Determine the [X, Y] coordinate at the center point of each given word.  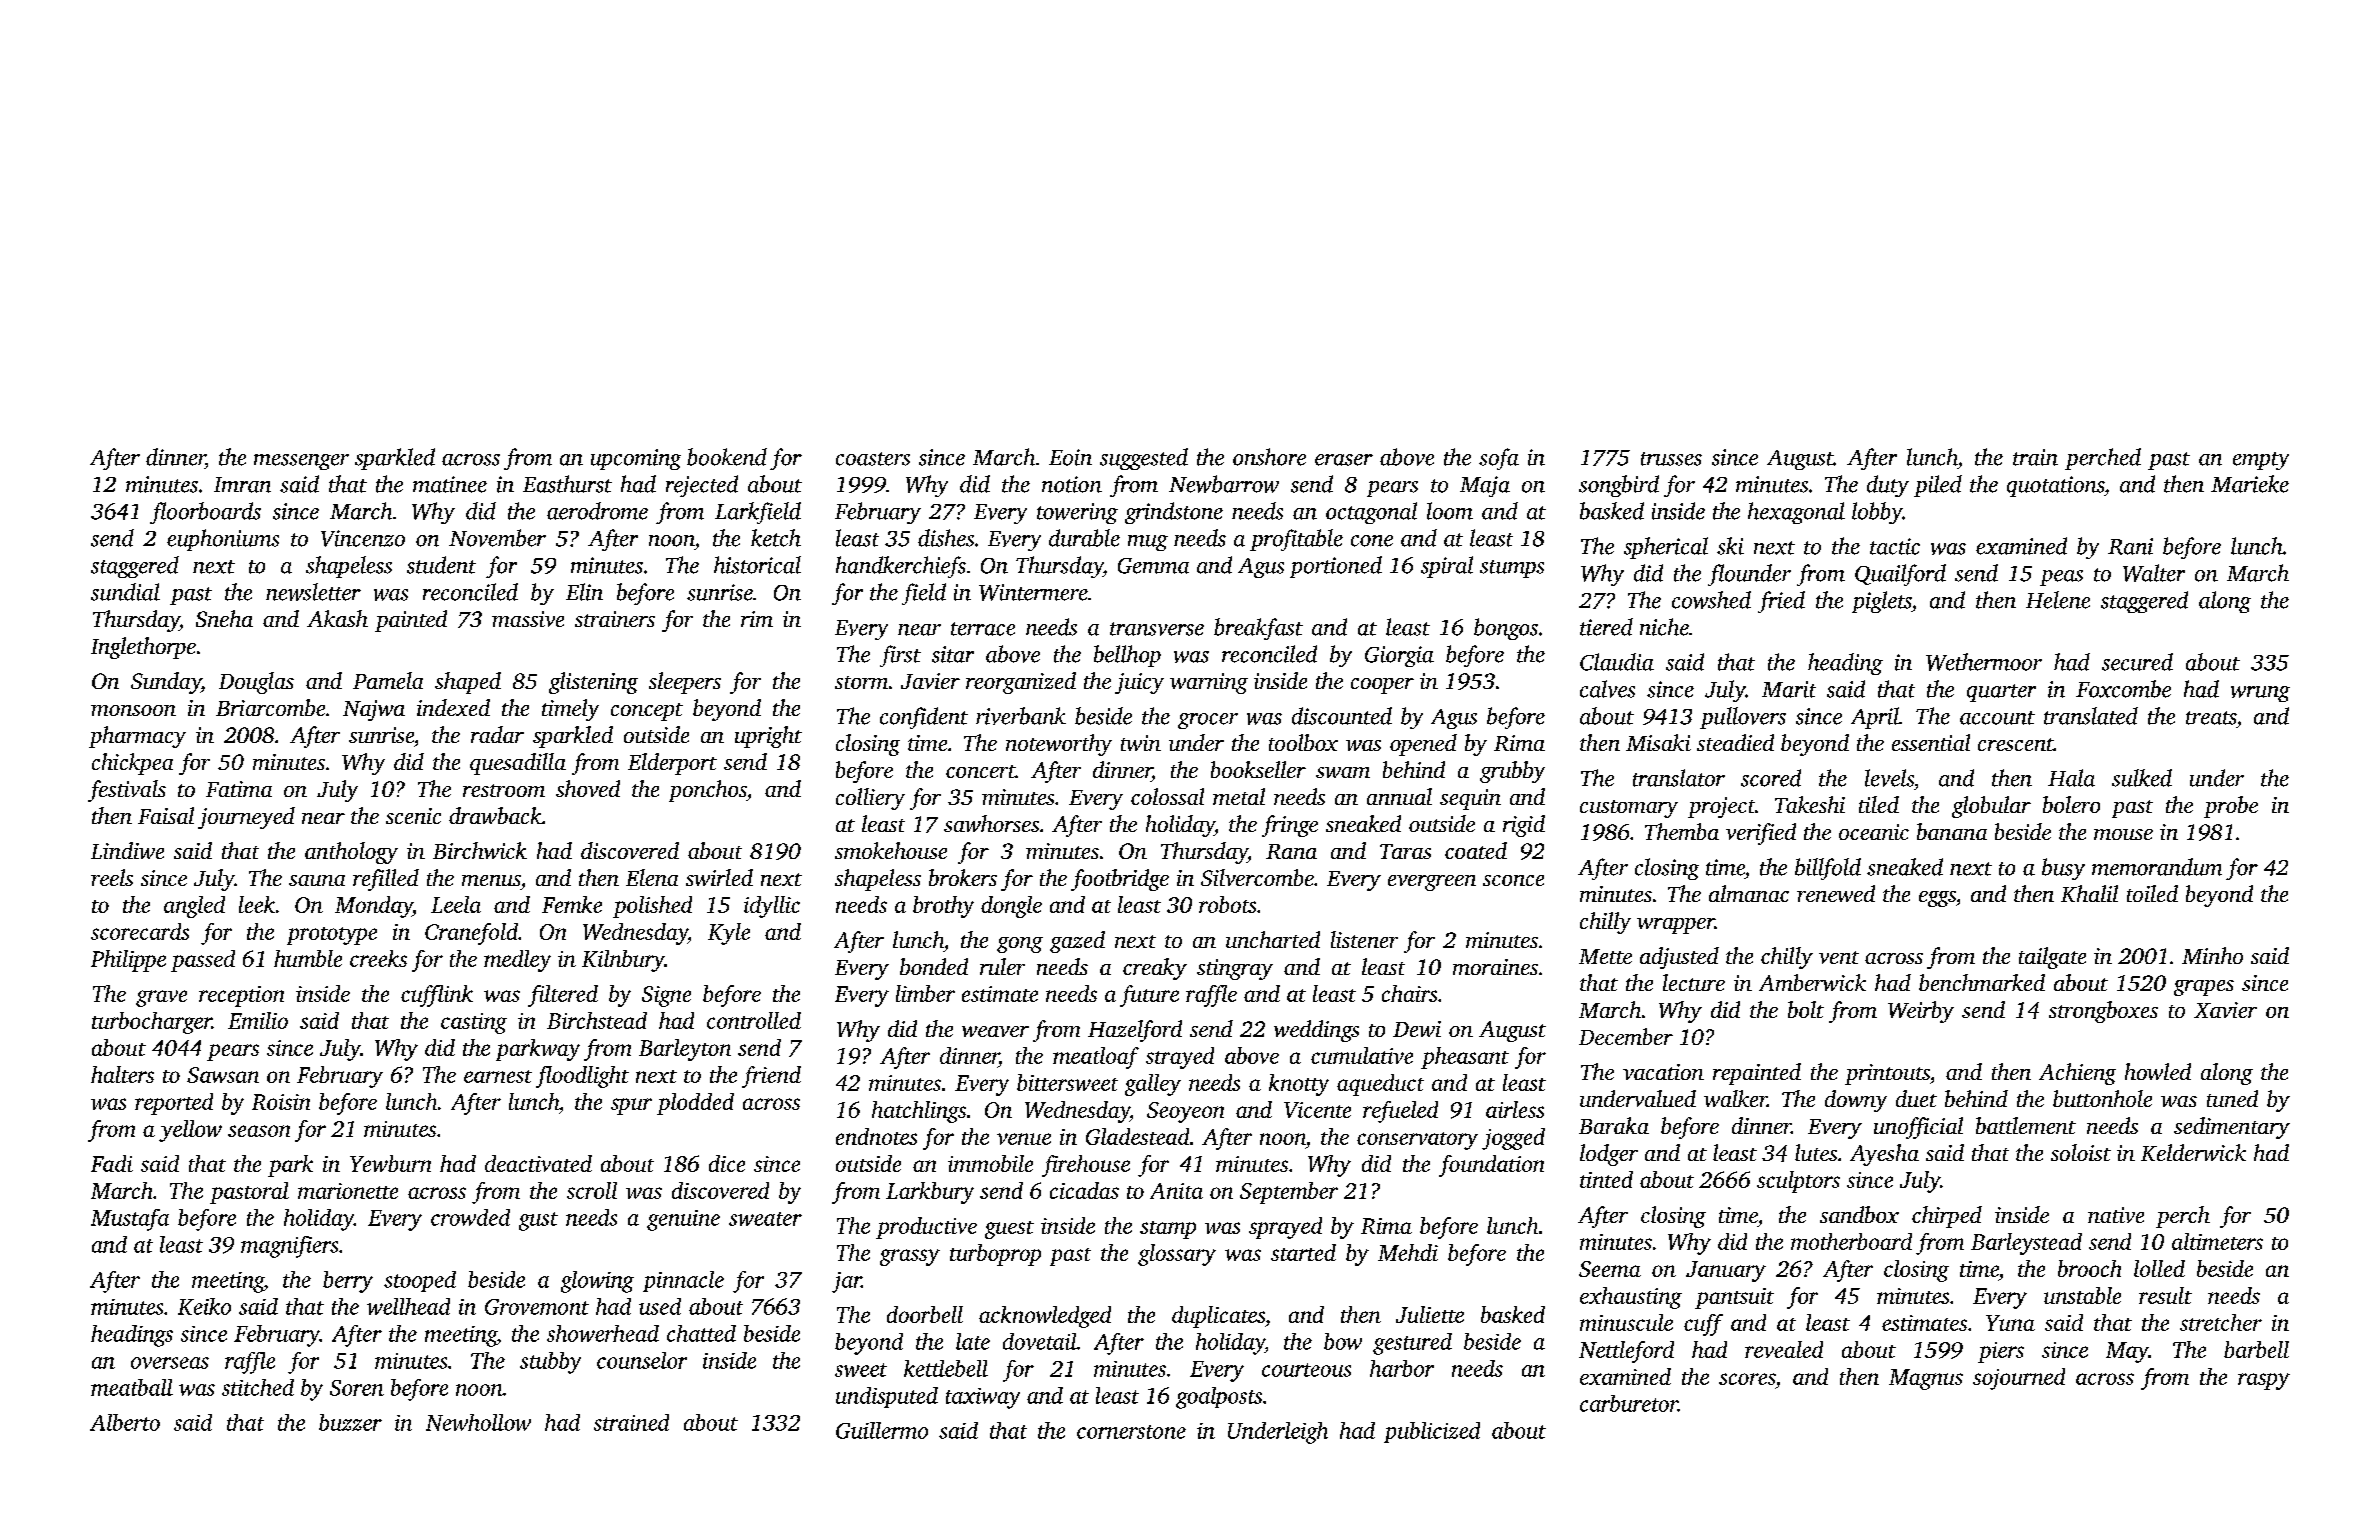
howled [2158, 1071]
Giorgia [1399, 656]
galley [1153, 1085]
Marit [1789, 689]
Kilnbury [623, 961]
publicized [1432, 1432]
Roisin [281, 1102]
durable [1084, 538]
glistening [593, 683]
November [497, 538]
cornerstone [1131, 1432]
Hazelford [1135, 1031]
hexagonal [1796, 513]
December [1626, 1036]
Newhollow [478, 1422]
